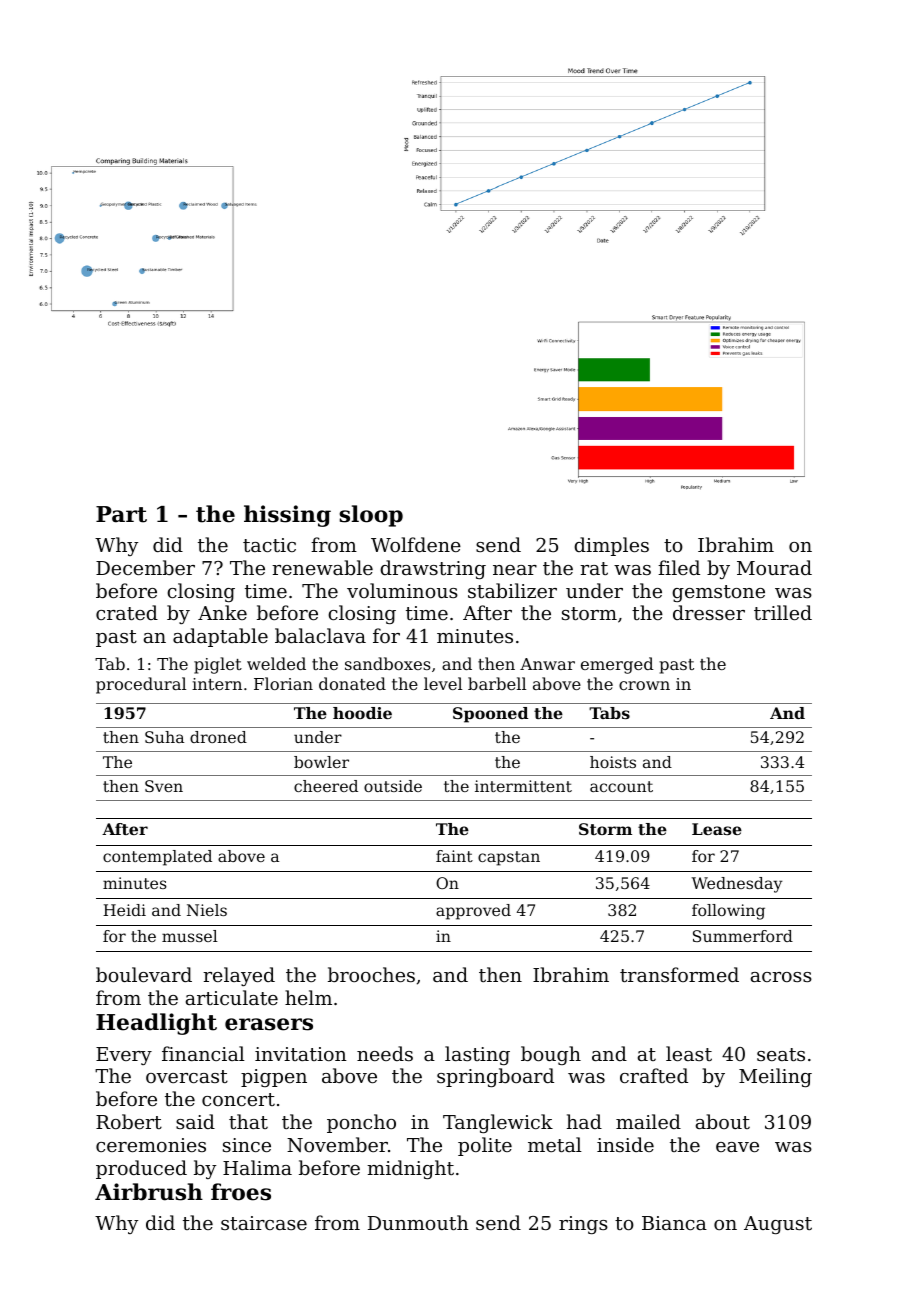 The width and height of the document is (908, 1316). What do you see at coordinates (269, 545) in the document?
I see `tactic` at bounding box center [269, 545].
